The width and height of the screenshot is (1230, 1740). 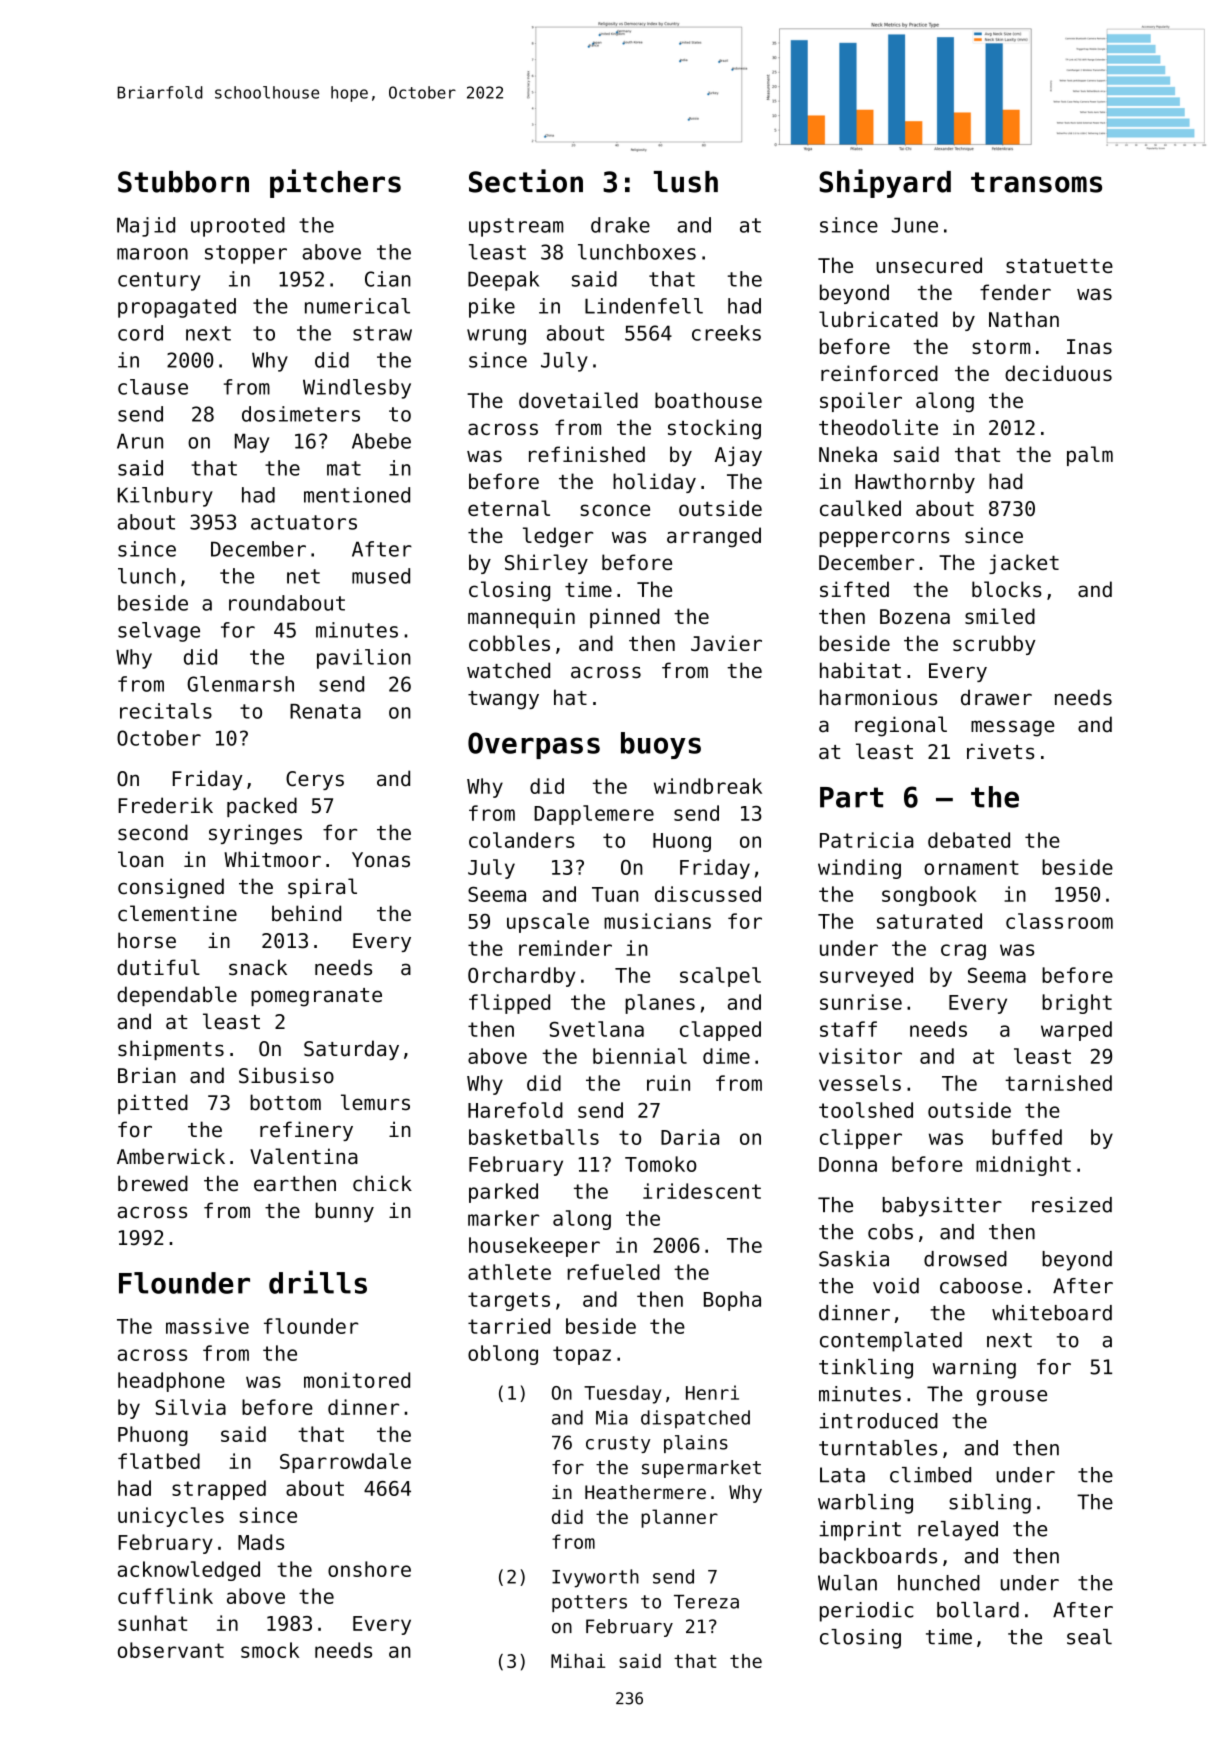 What do you see at coordinates (183, 182) in the screenshot?
I see `Stubborn` at bounding box center [183, 182].
